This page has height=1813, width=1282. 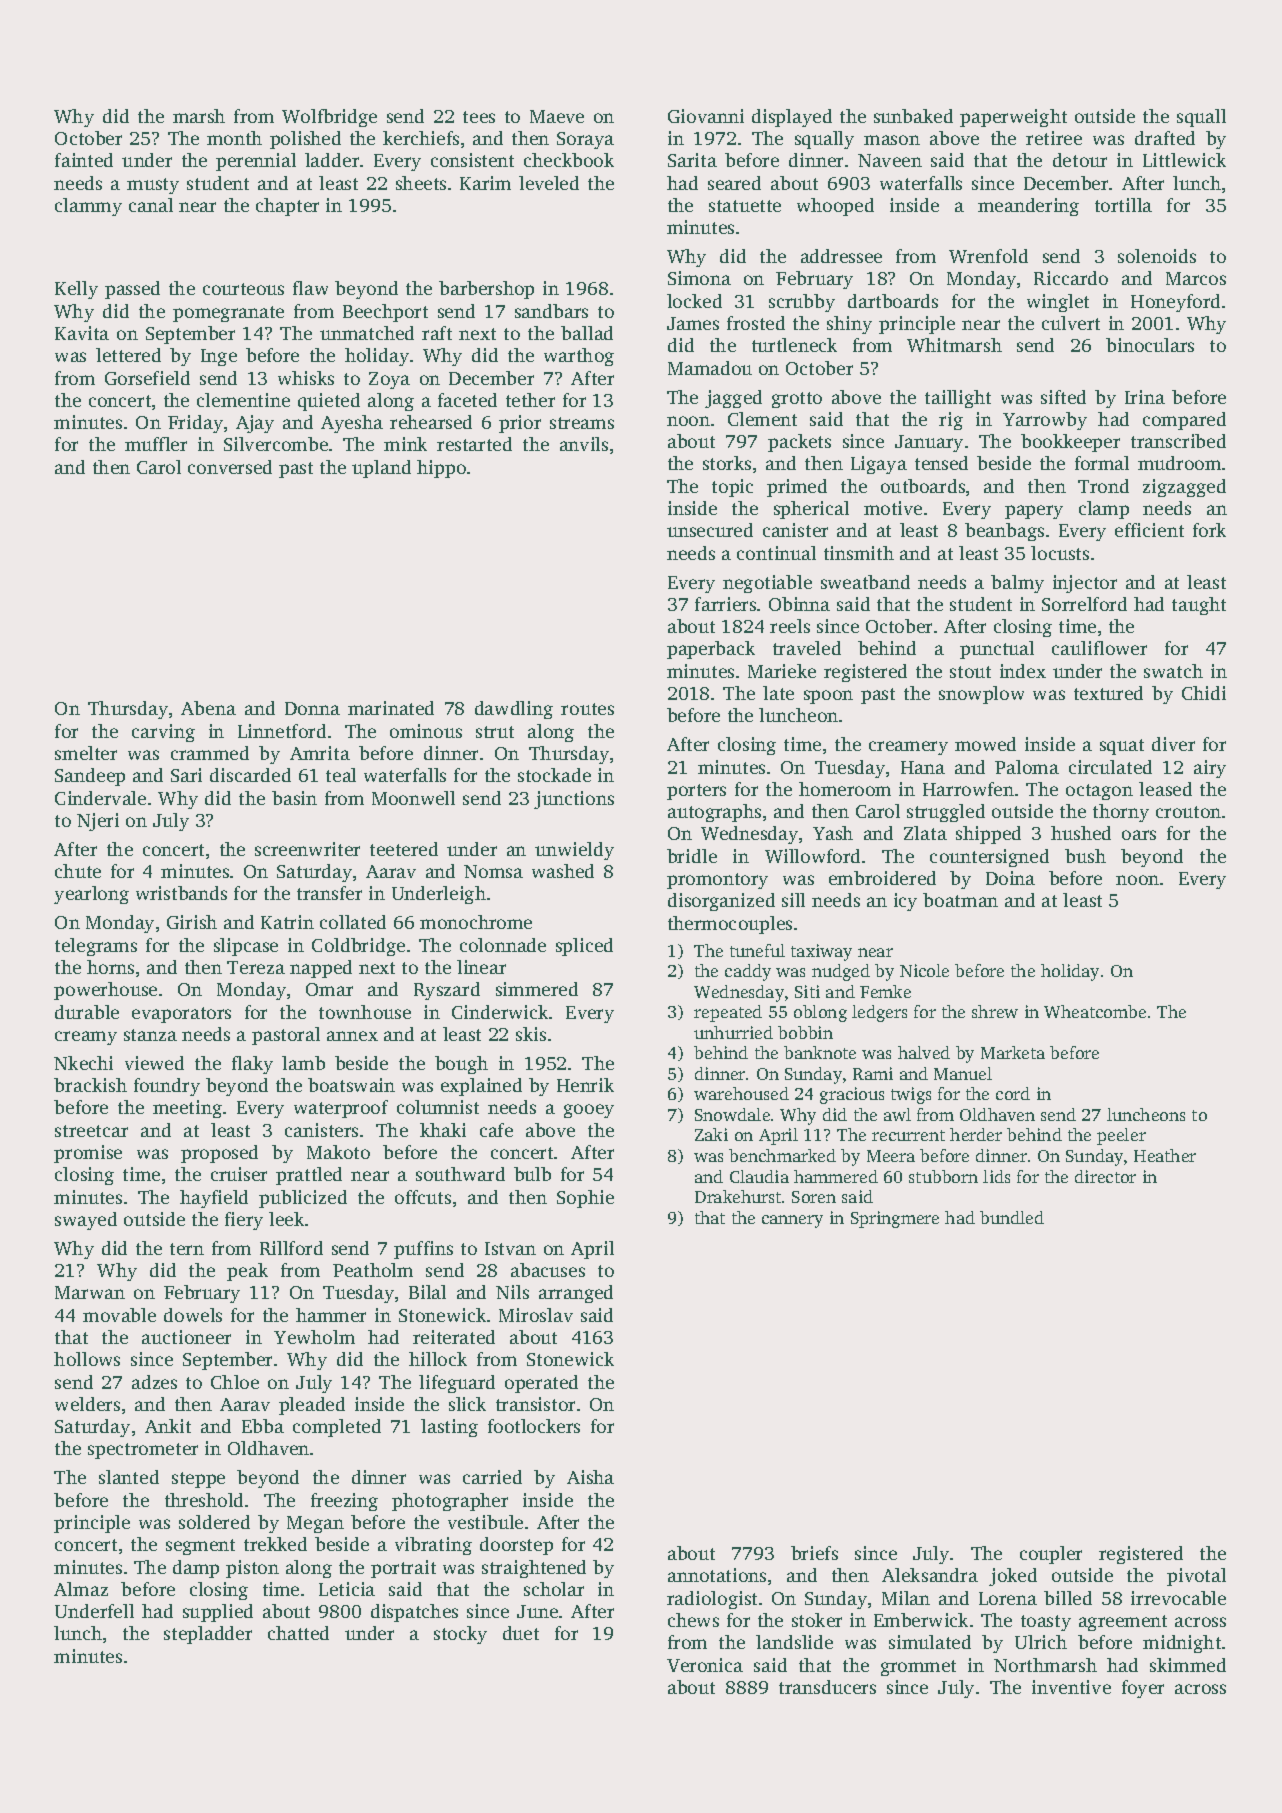 What do you see at coordinates (298, 1633) in the page?
I see `chatted` at bounding box center [298, 1633].
